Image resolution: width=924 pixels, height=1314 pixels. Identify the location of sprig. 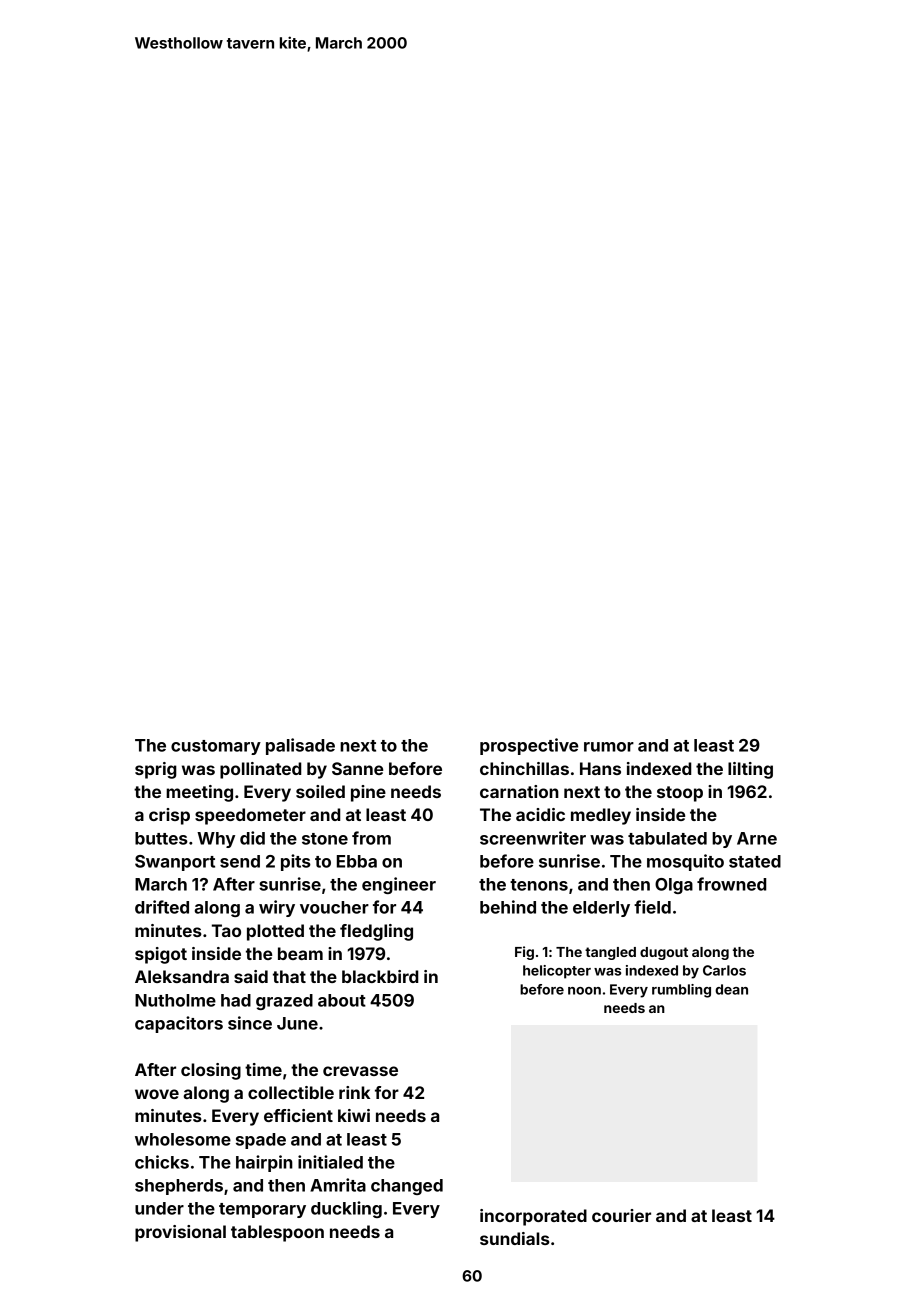
(156, 770).
